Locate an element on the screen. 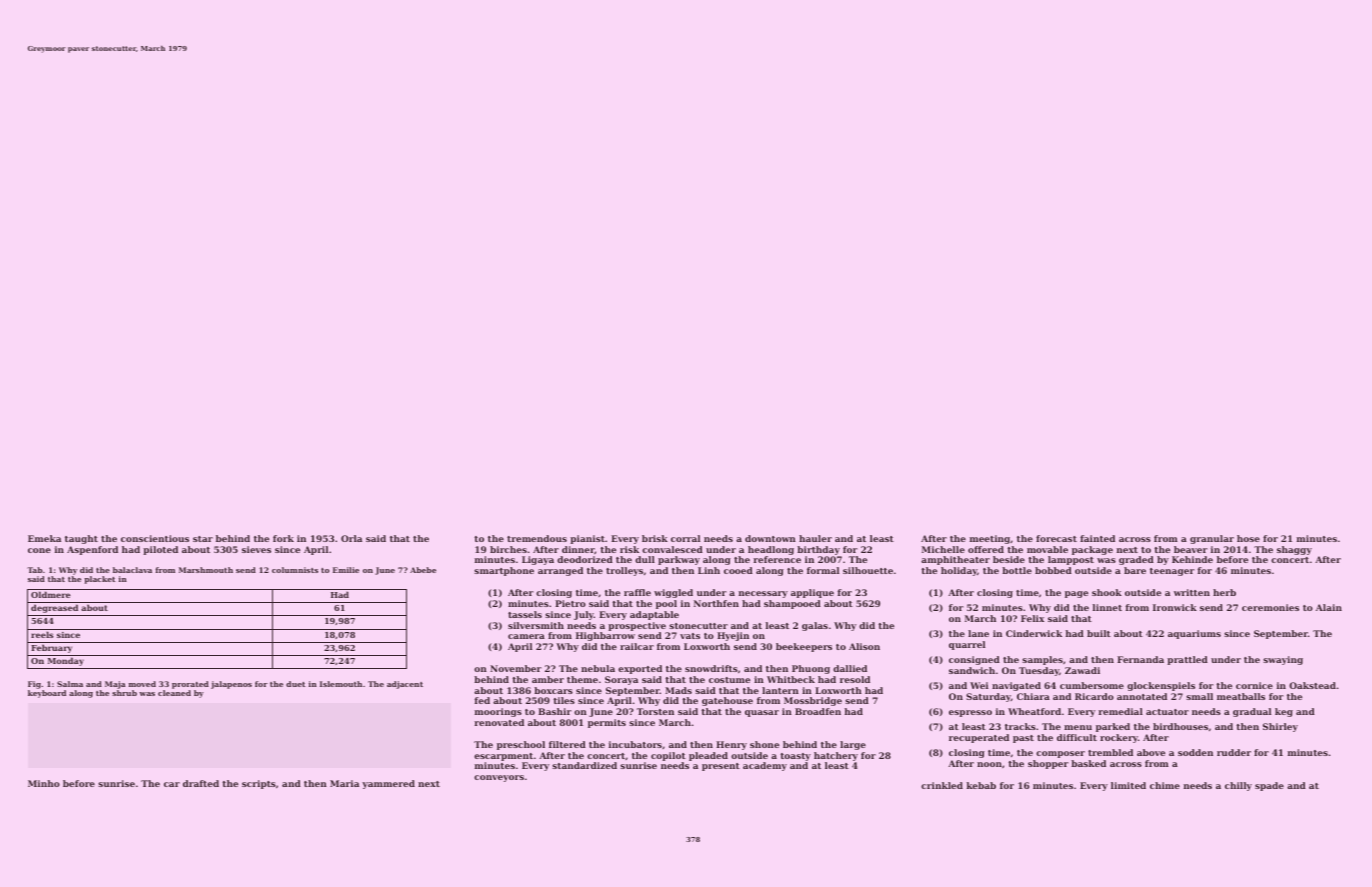 This screenshot has height=887, width=1372. yammered is located at coordinates (388, 784).
